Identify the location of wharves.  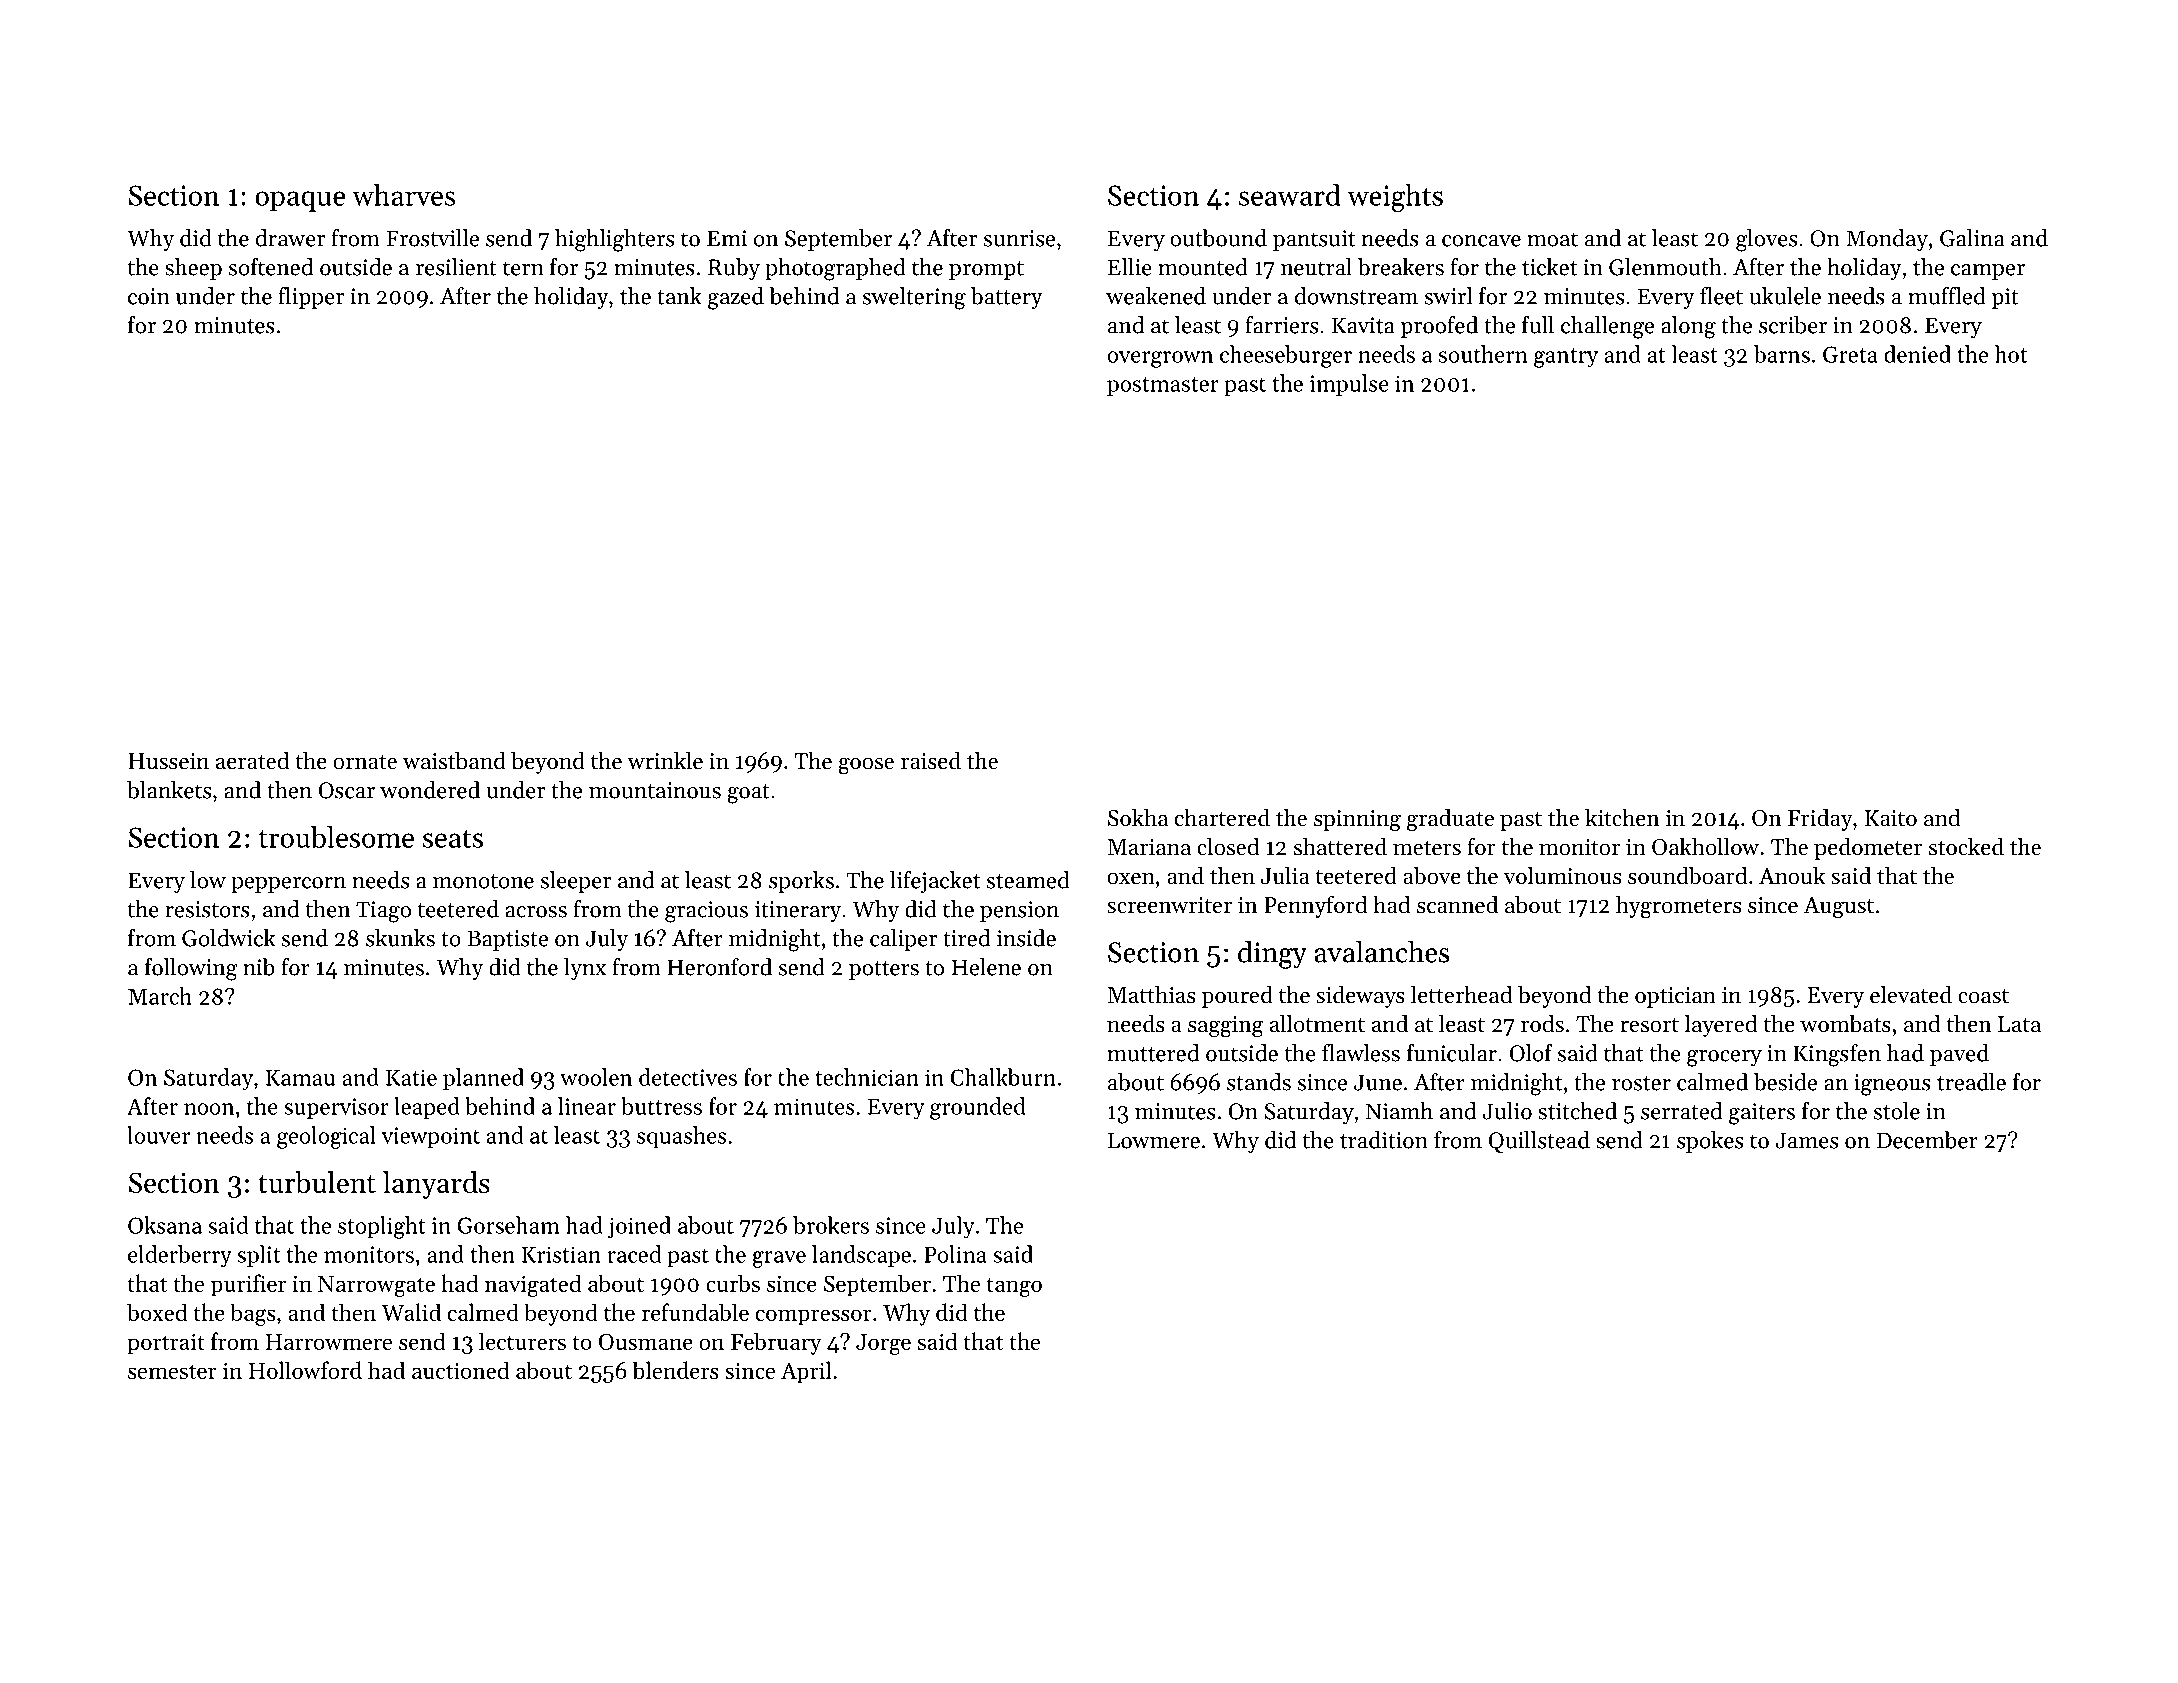
(403, 195).
